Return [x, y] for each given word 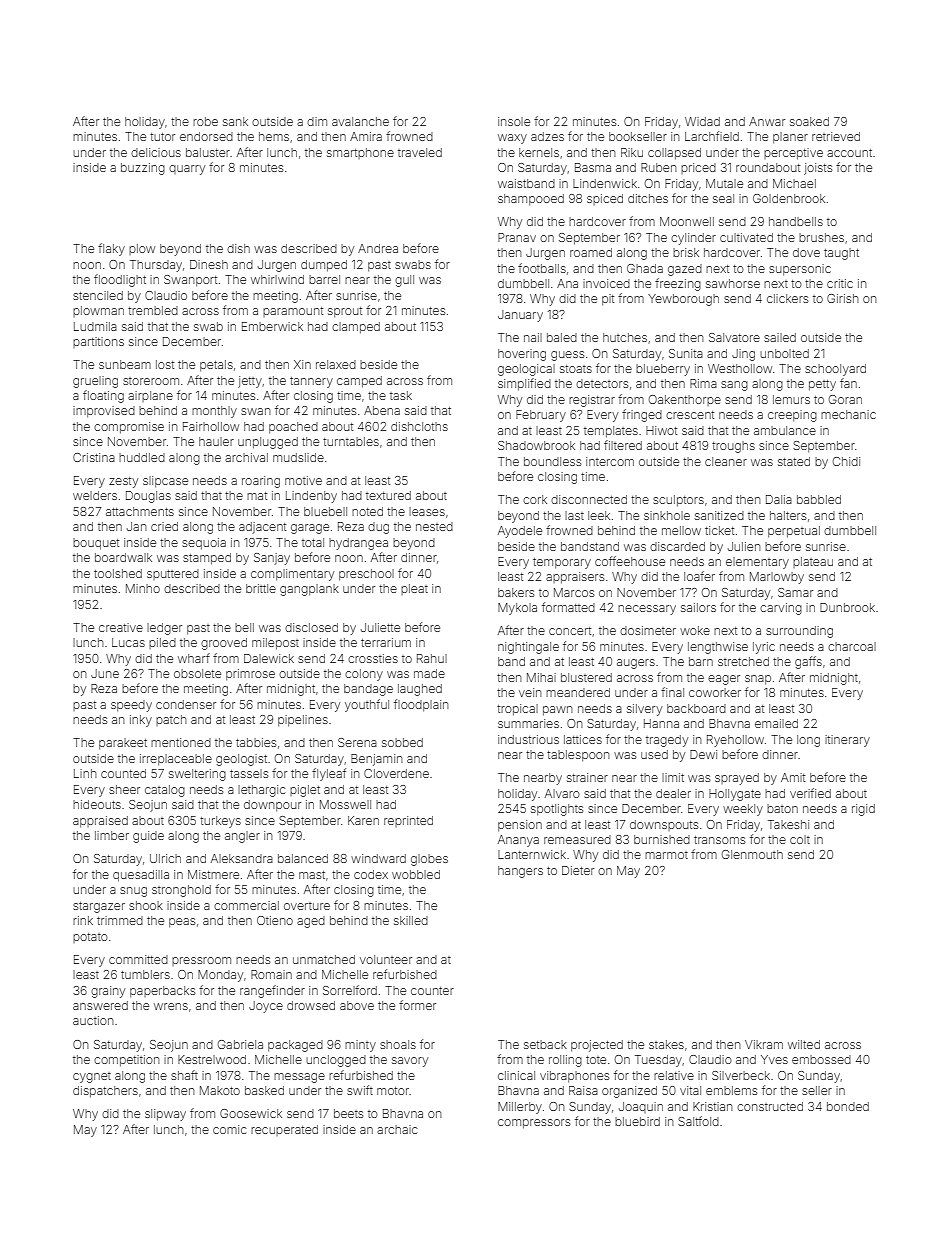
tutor [162, 137]
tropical [517, 710]
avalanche [360, 121]
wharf [194, 658]
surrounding [799, 632]
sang [734, 386]
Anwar [767, 121]
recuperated [284, 1130]
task [401, 395]
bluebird [637, 1121]
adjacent [262, 528]
